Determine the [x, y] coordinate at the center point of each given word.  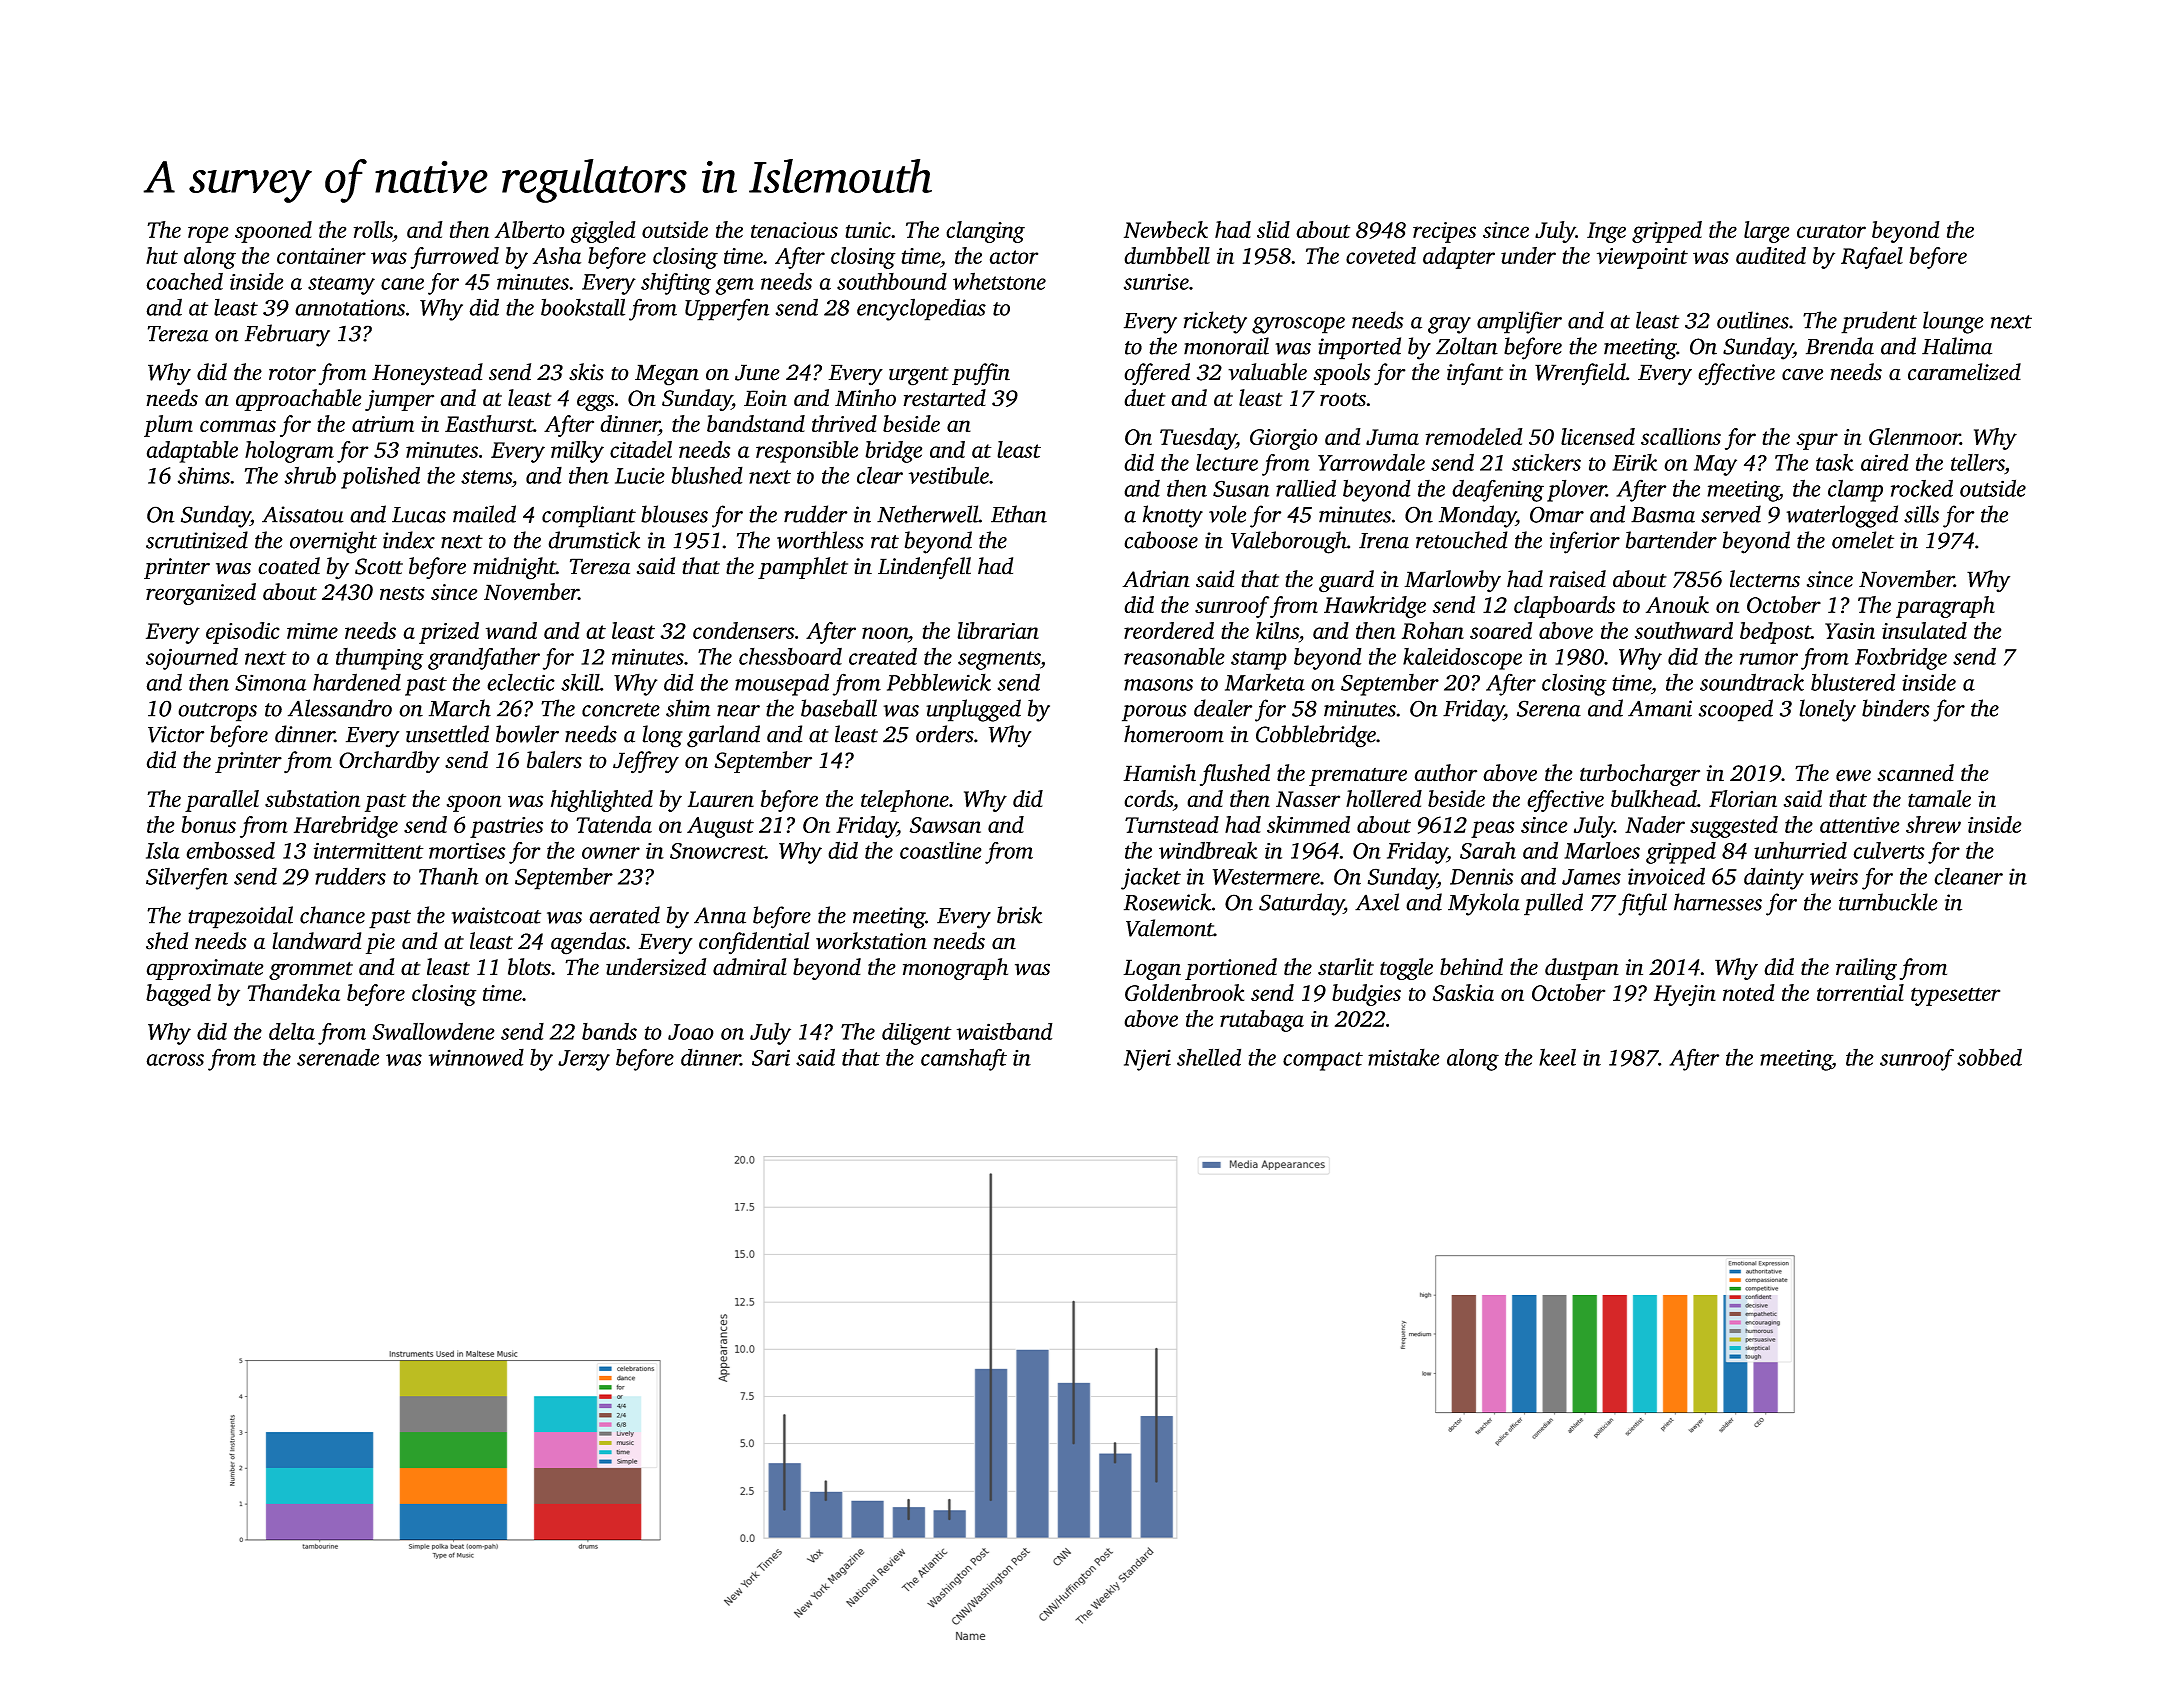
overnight [333, 542]
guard [1346, 581]
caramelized [1964, 372]
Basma [1663, 515]
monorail [1226, 346]
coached [184, 281]
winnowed [476, 1057]
